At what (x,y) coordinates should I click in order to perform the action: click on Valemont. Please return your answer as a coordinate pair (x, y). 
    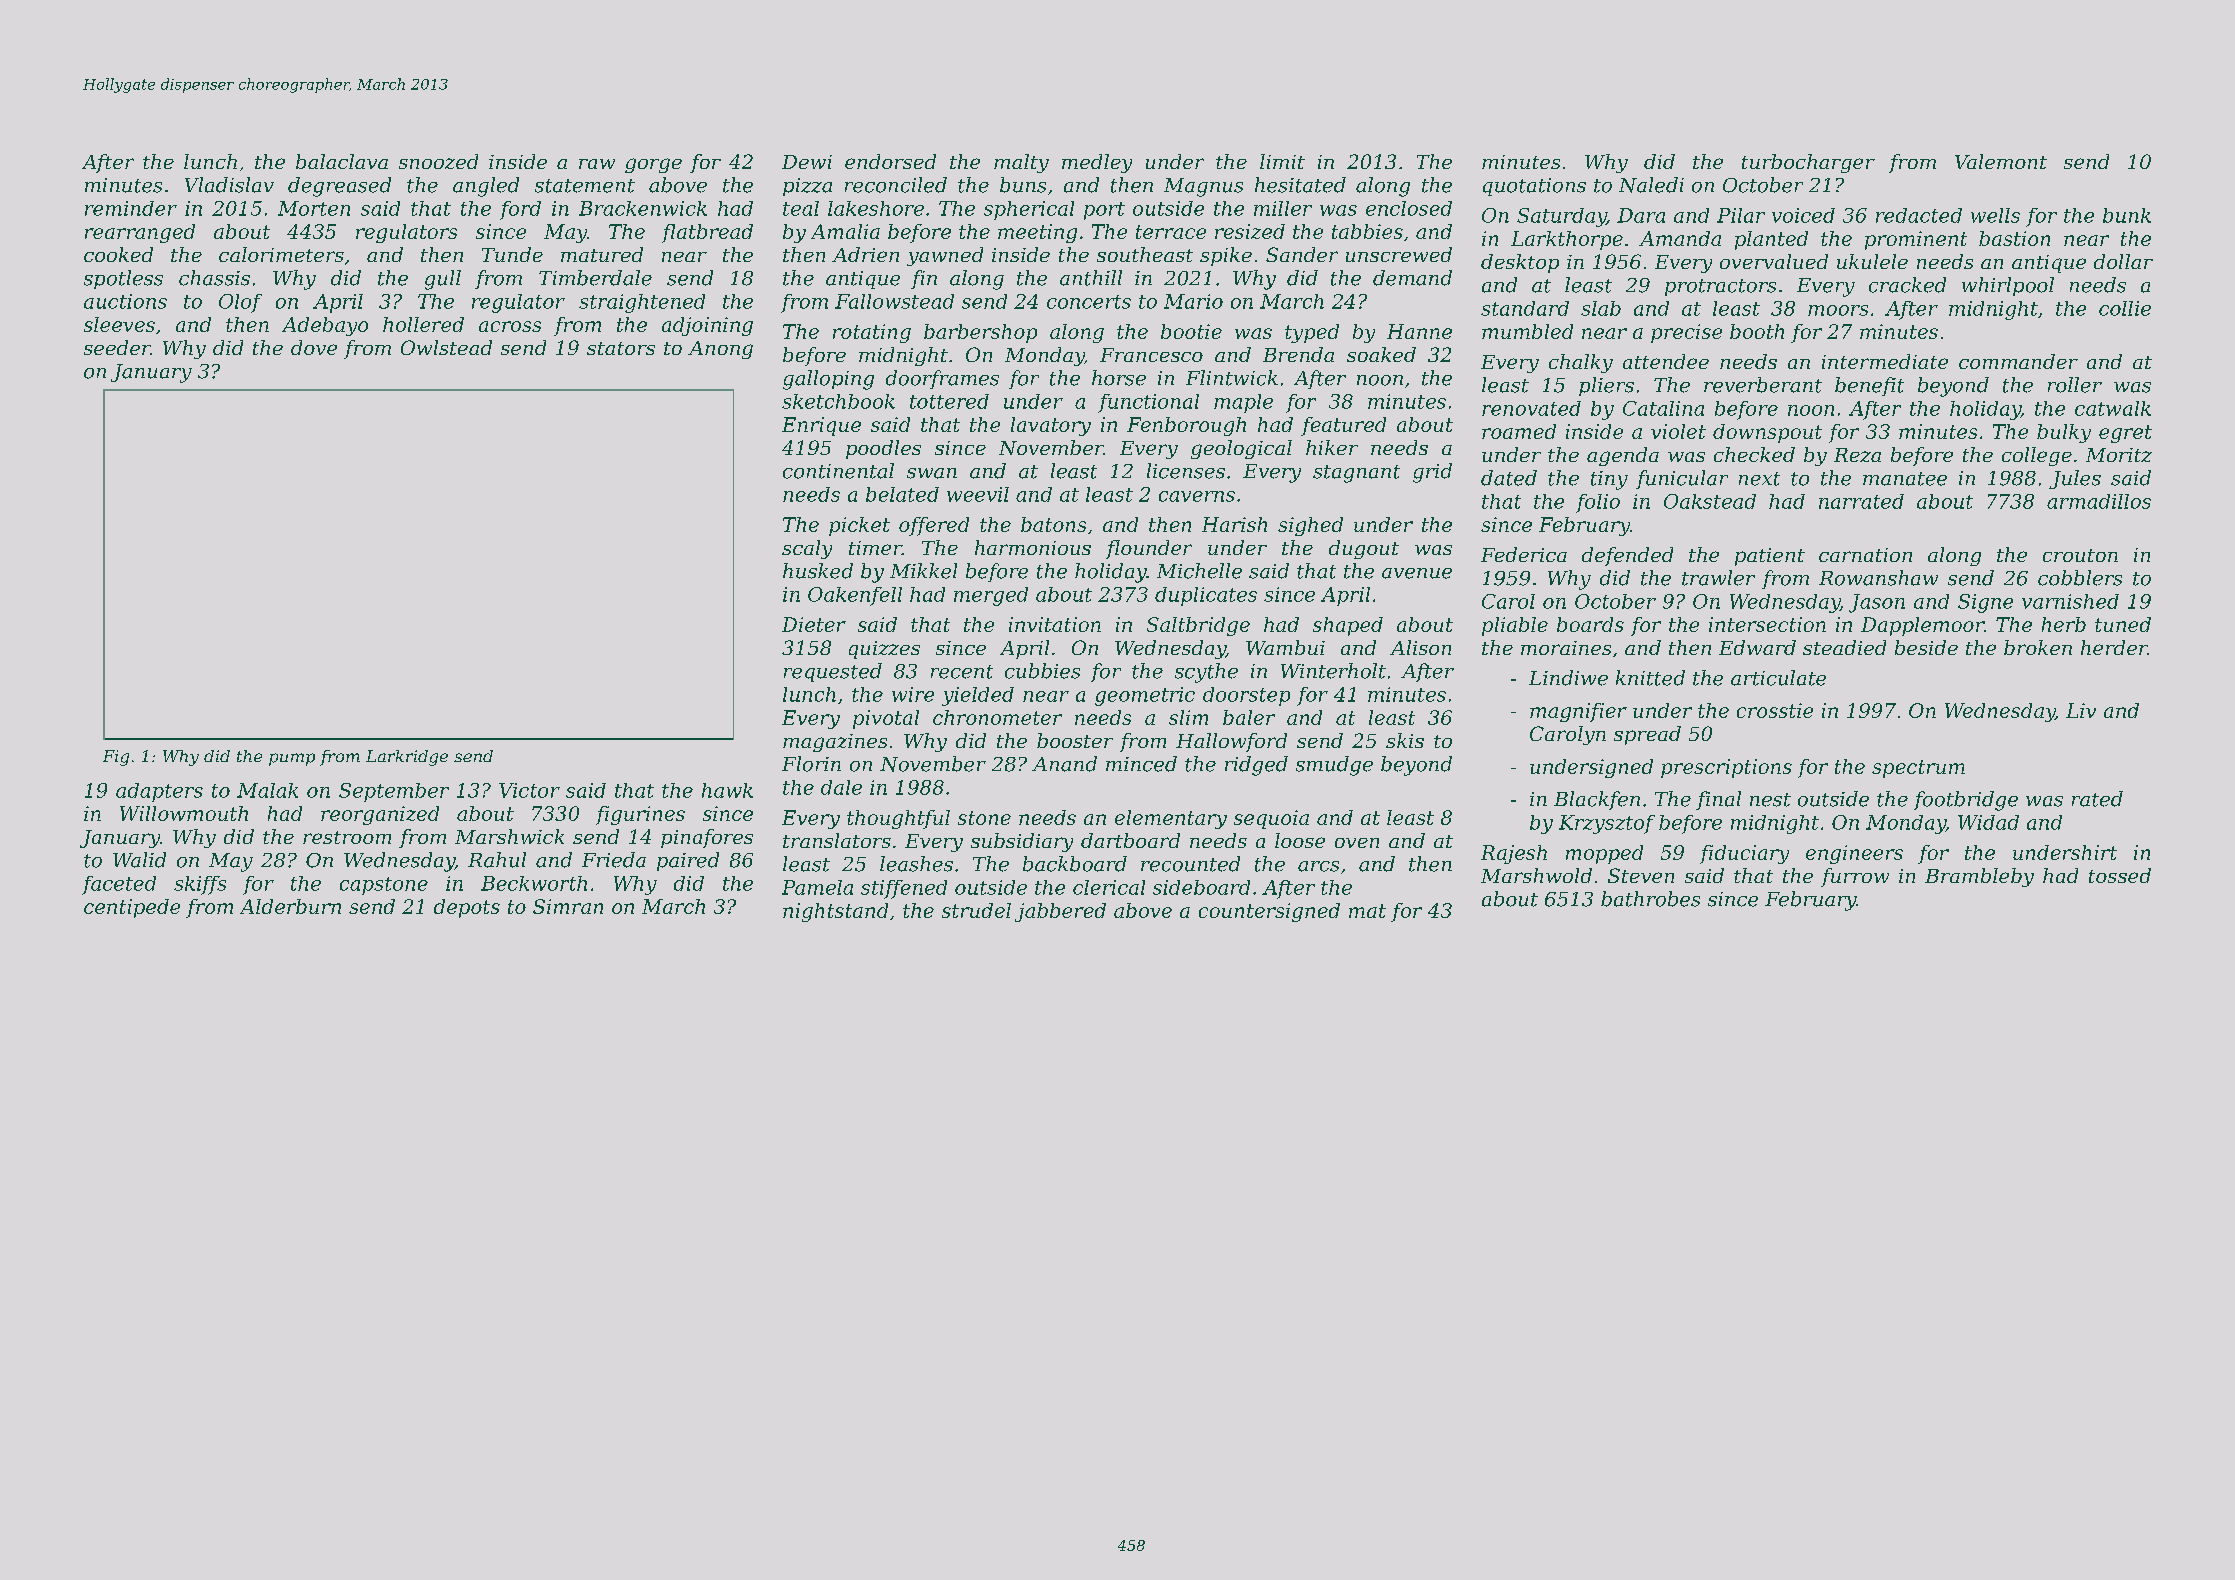
    Looking at the image, I should click on (2001, 161).
